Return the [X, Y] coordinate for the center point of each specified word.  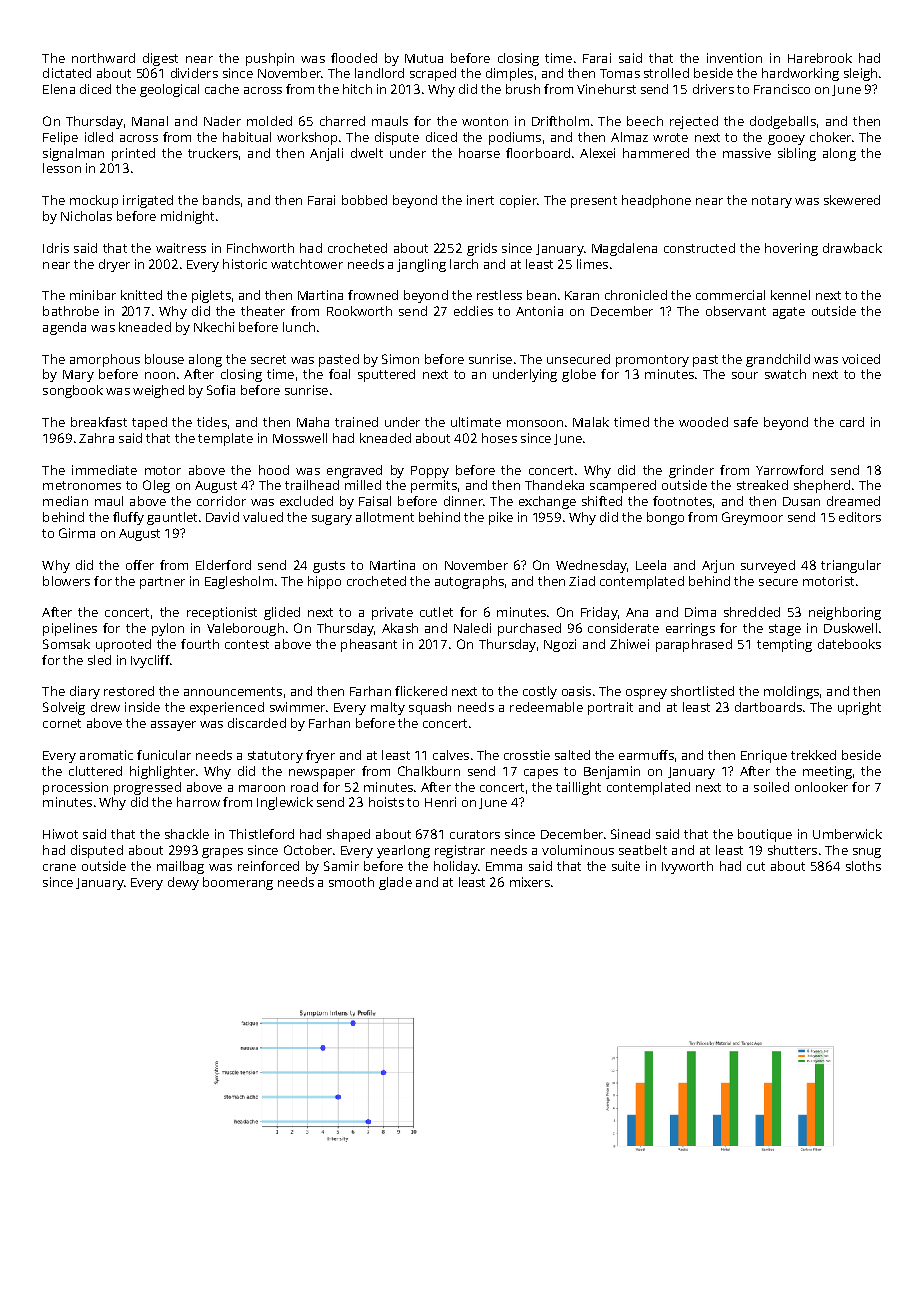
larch [464, 264]
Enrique [764, 756]
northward [103, 58]
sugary [332, 520]
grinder [691, 471]
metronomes [82, 485]
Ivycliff [150, 661]
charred [342, 121]
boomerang [238, 883]
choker [830, 137]
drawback [852, 248]
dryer [114, 265]
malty [388, 708]
